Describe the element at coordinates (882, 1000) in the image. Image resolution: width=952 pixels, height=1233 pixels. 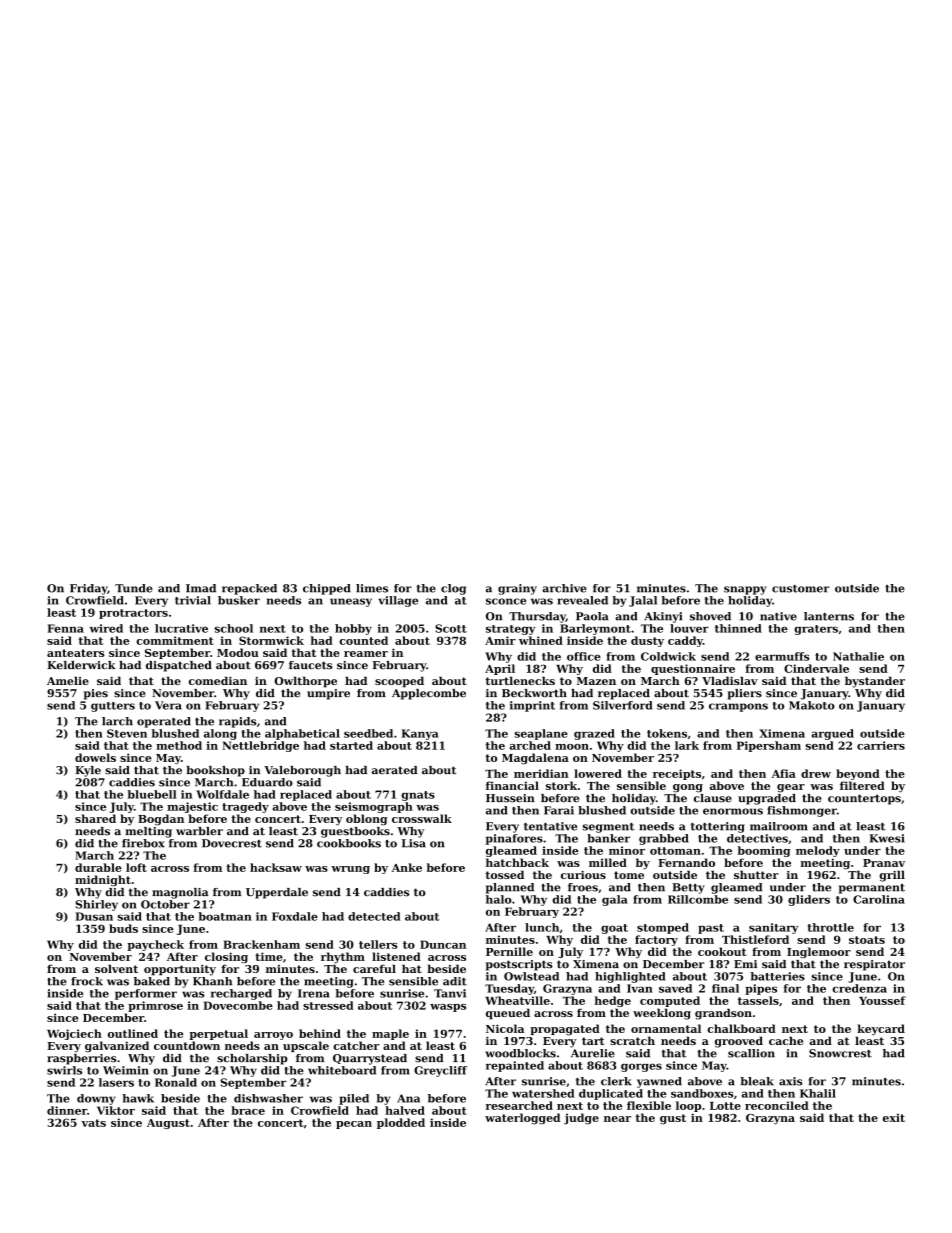
I see `Youssef` at that location.
